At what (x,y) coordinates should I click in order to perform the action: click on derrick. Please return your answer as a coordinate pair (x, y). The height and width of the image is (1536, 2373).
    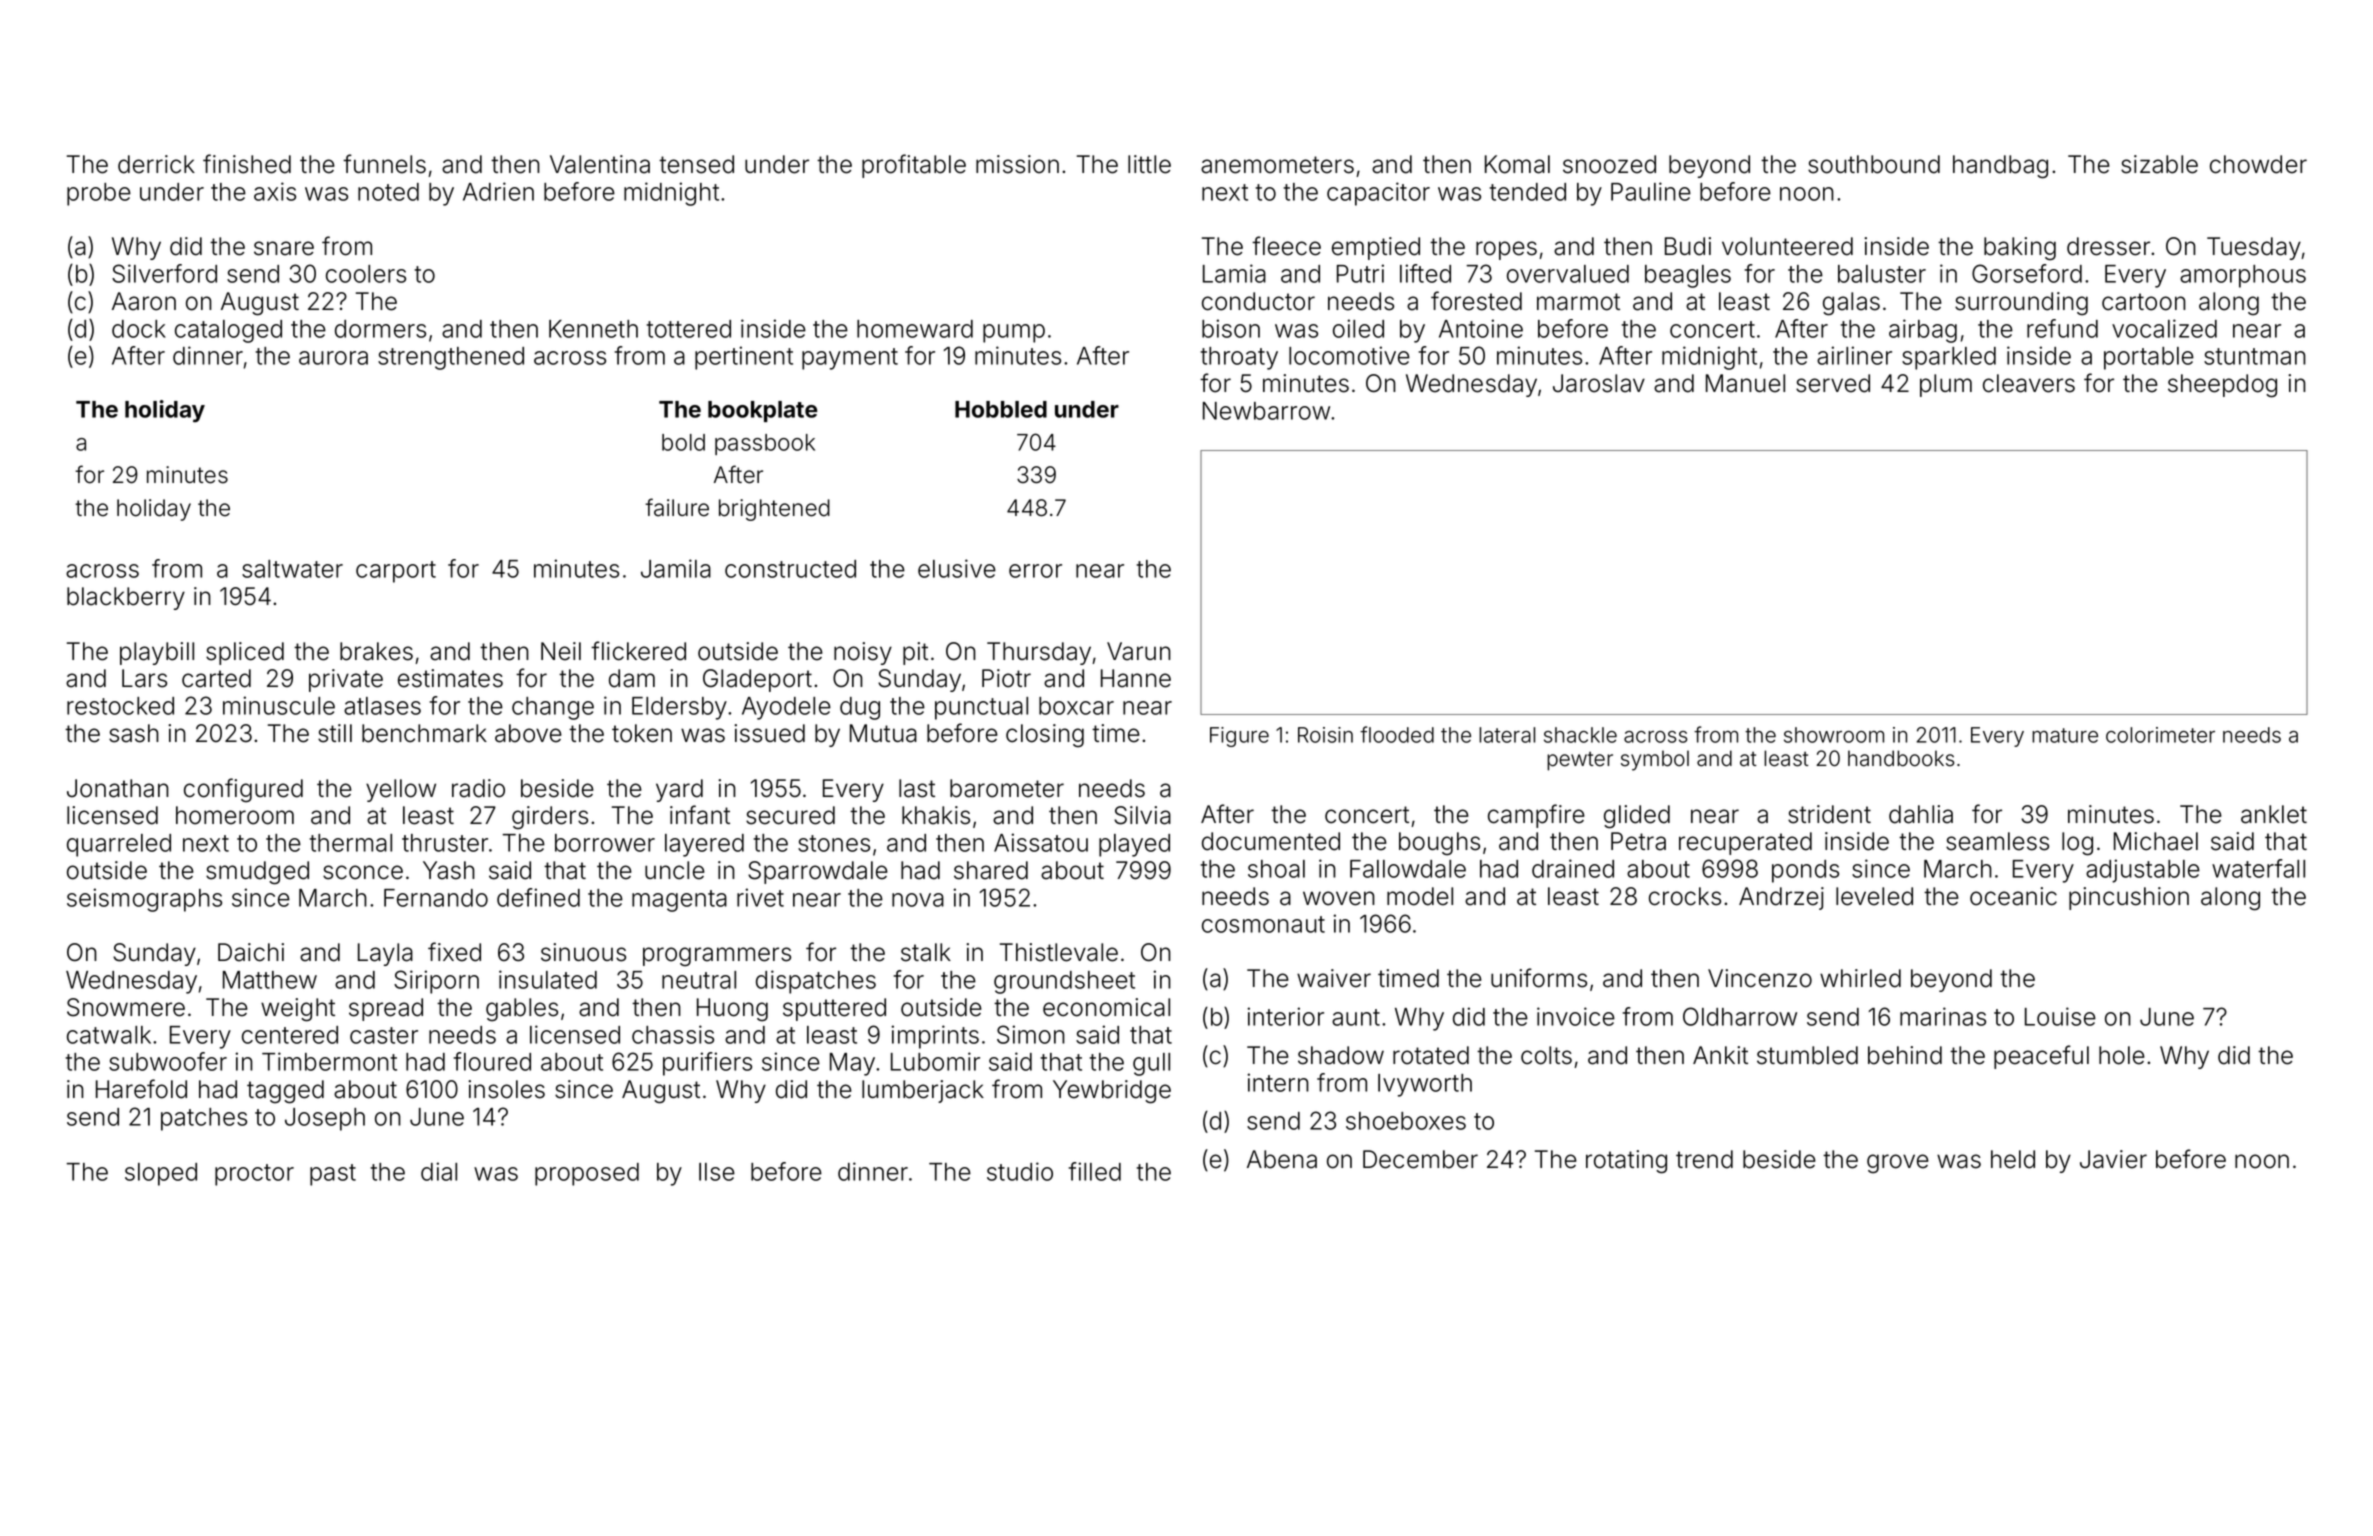
    Looking at the image, I should click on (156, 164).
